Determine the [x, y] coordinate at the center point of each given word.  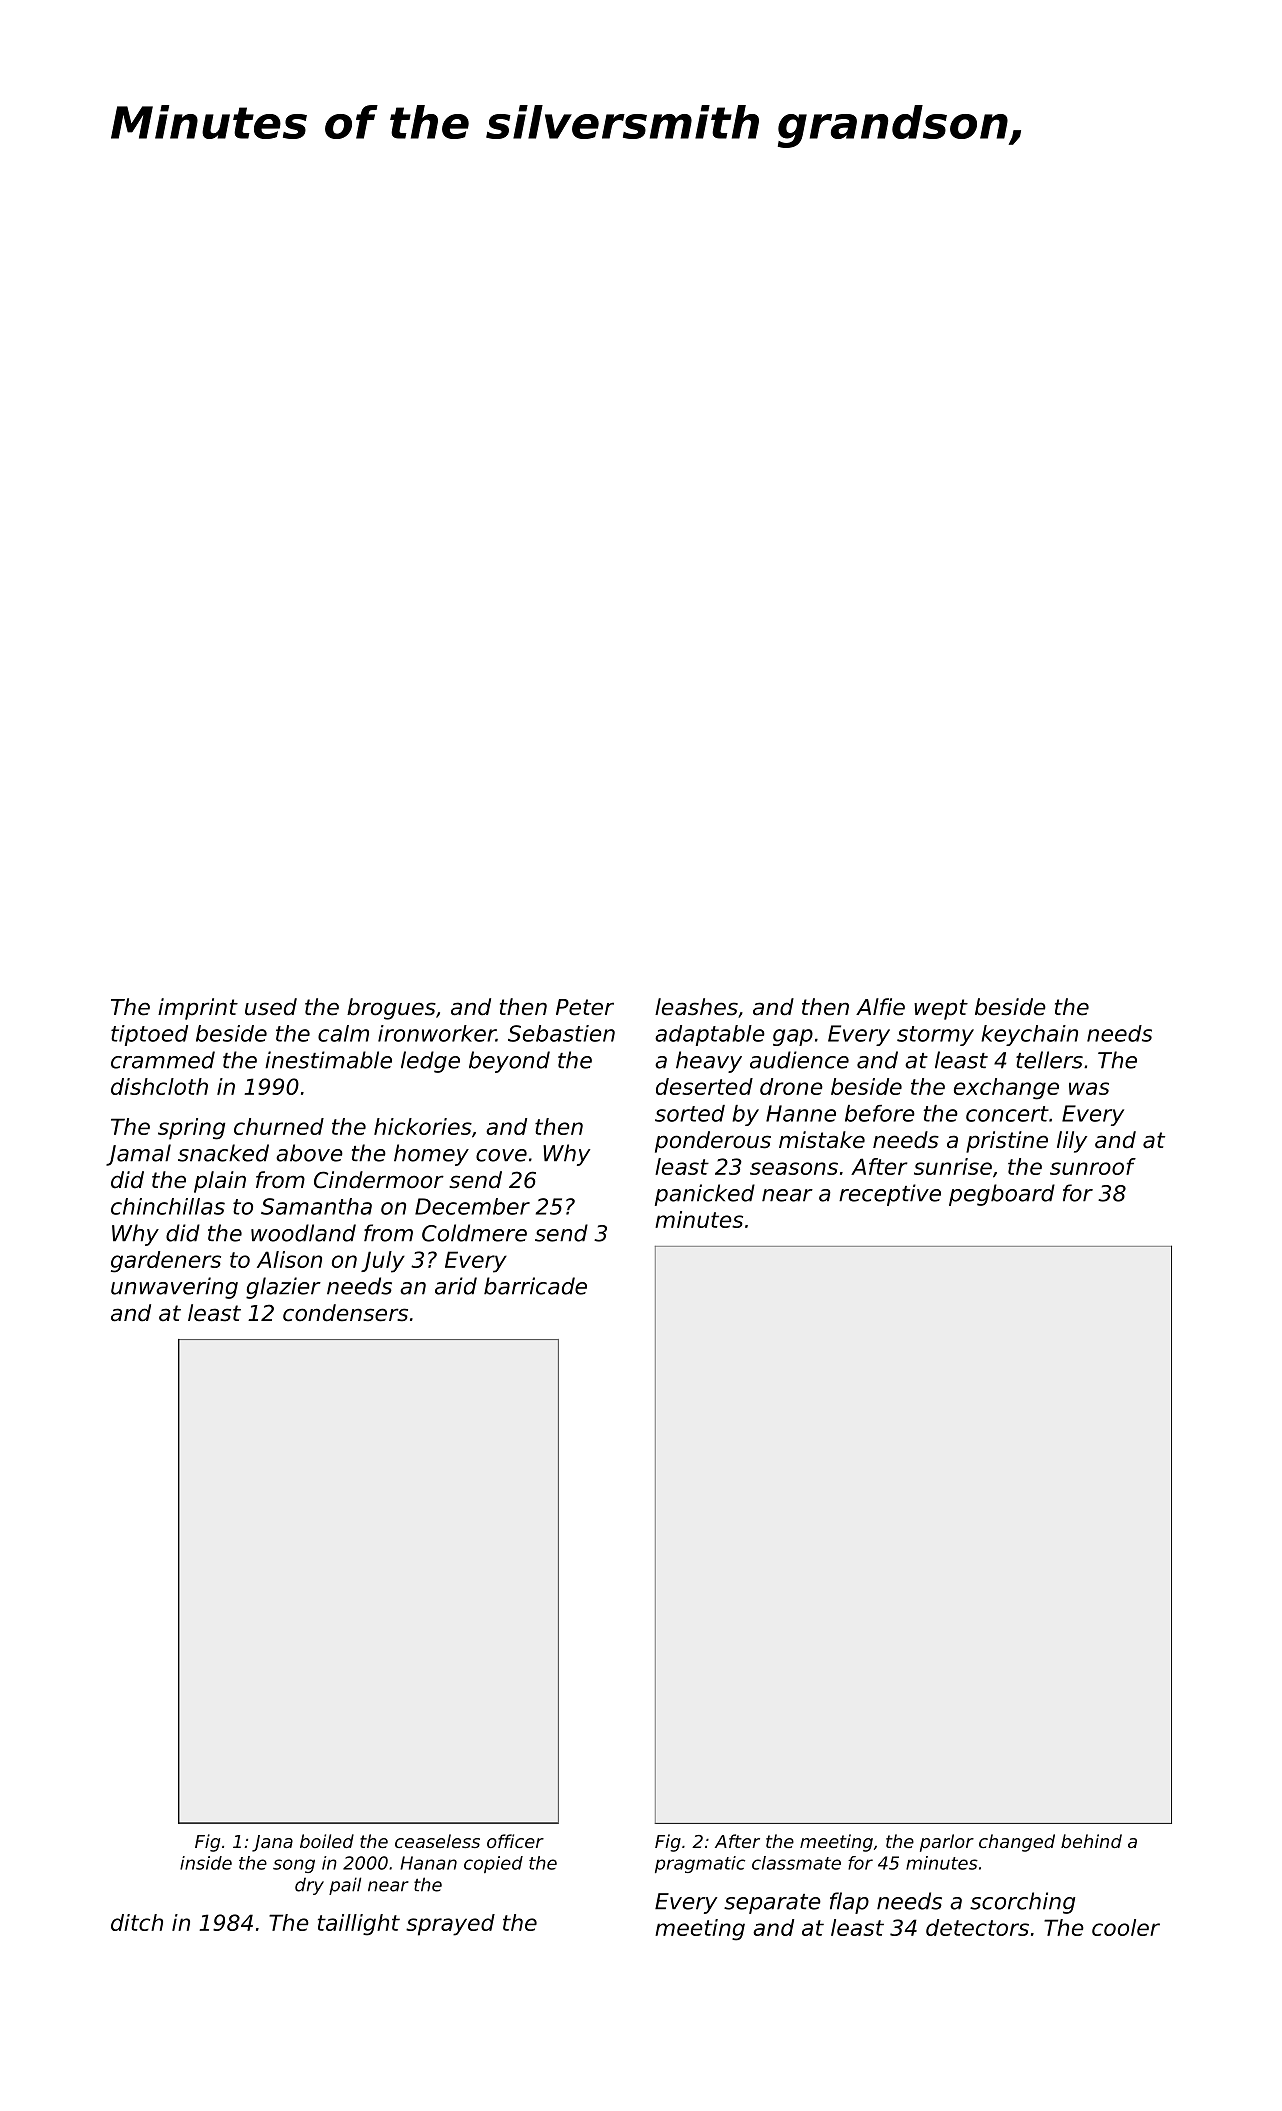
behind [1091, 1841]
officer [515, 1841]
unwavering [174, 1288]
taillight [359, 1925]
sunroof [1093, 1166]
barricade [535, 1286]
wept [941, 1009]
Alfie [880, 1007]
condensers [345, 1313]
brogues [391, 1009]
